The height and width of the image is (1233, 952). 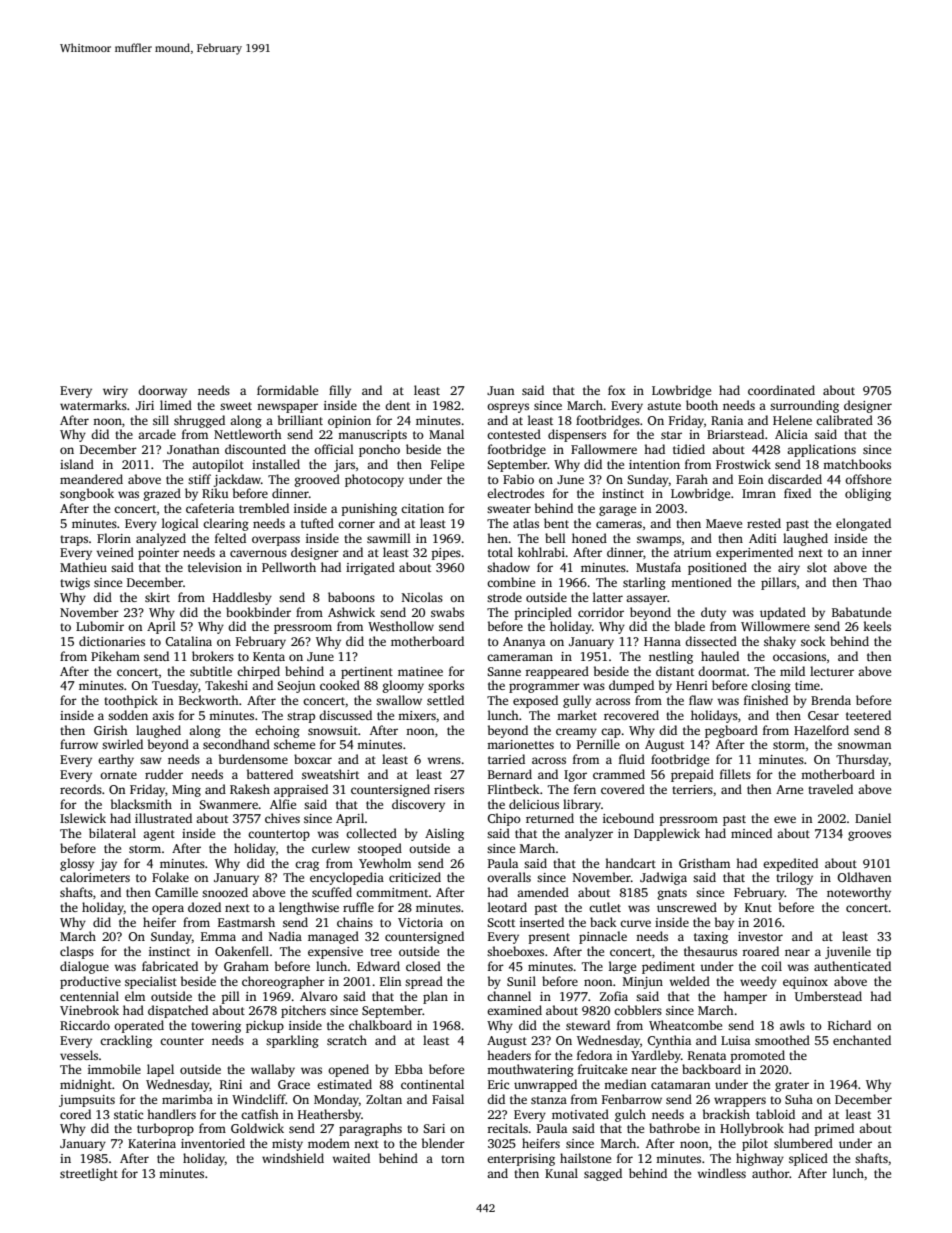 What do you see at coordinates (135, 996) in the image?
I see `elm` at bounding box center [135, 996].
